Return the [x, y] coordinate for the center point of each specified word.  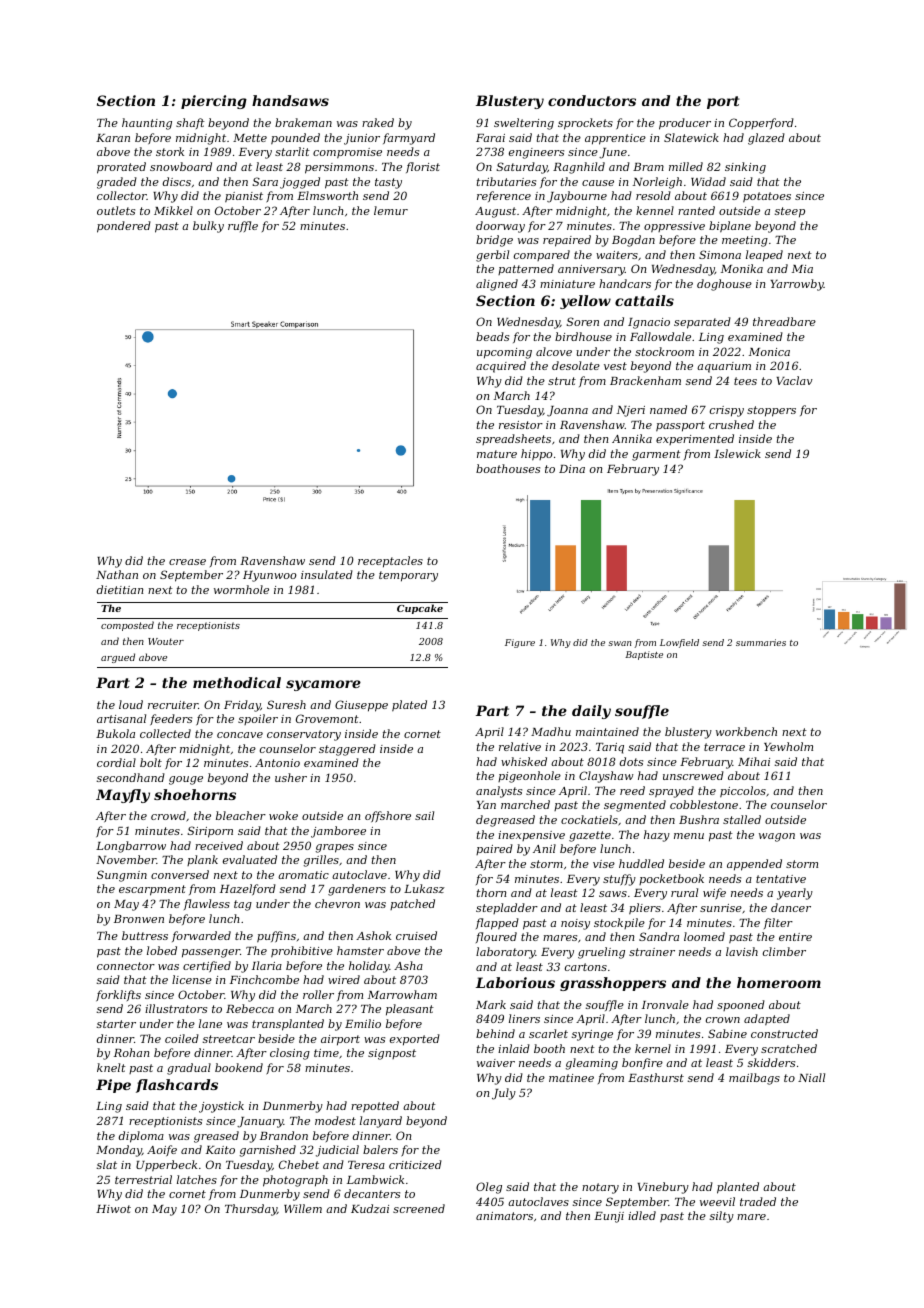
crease [187, 562]
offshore [388, 817]
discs [177, 181]
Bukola [115, 733]
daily [591, 712]
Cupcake [420, 609]
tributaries [506, 181]
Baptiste [644, 655]
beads [492, 336]
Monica [769, 352]
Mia [802, 269]
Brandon [284, 1135]
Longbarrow [131, 847]
